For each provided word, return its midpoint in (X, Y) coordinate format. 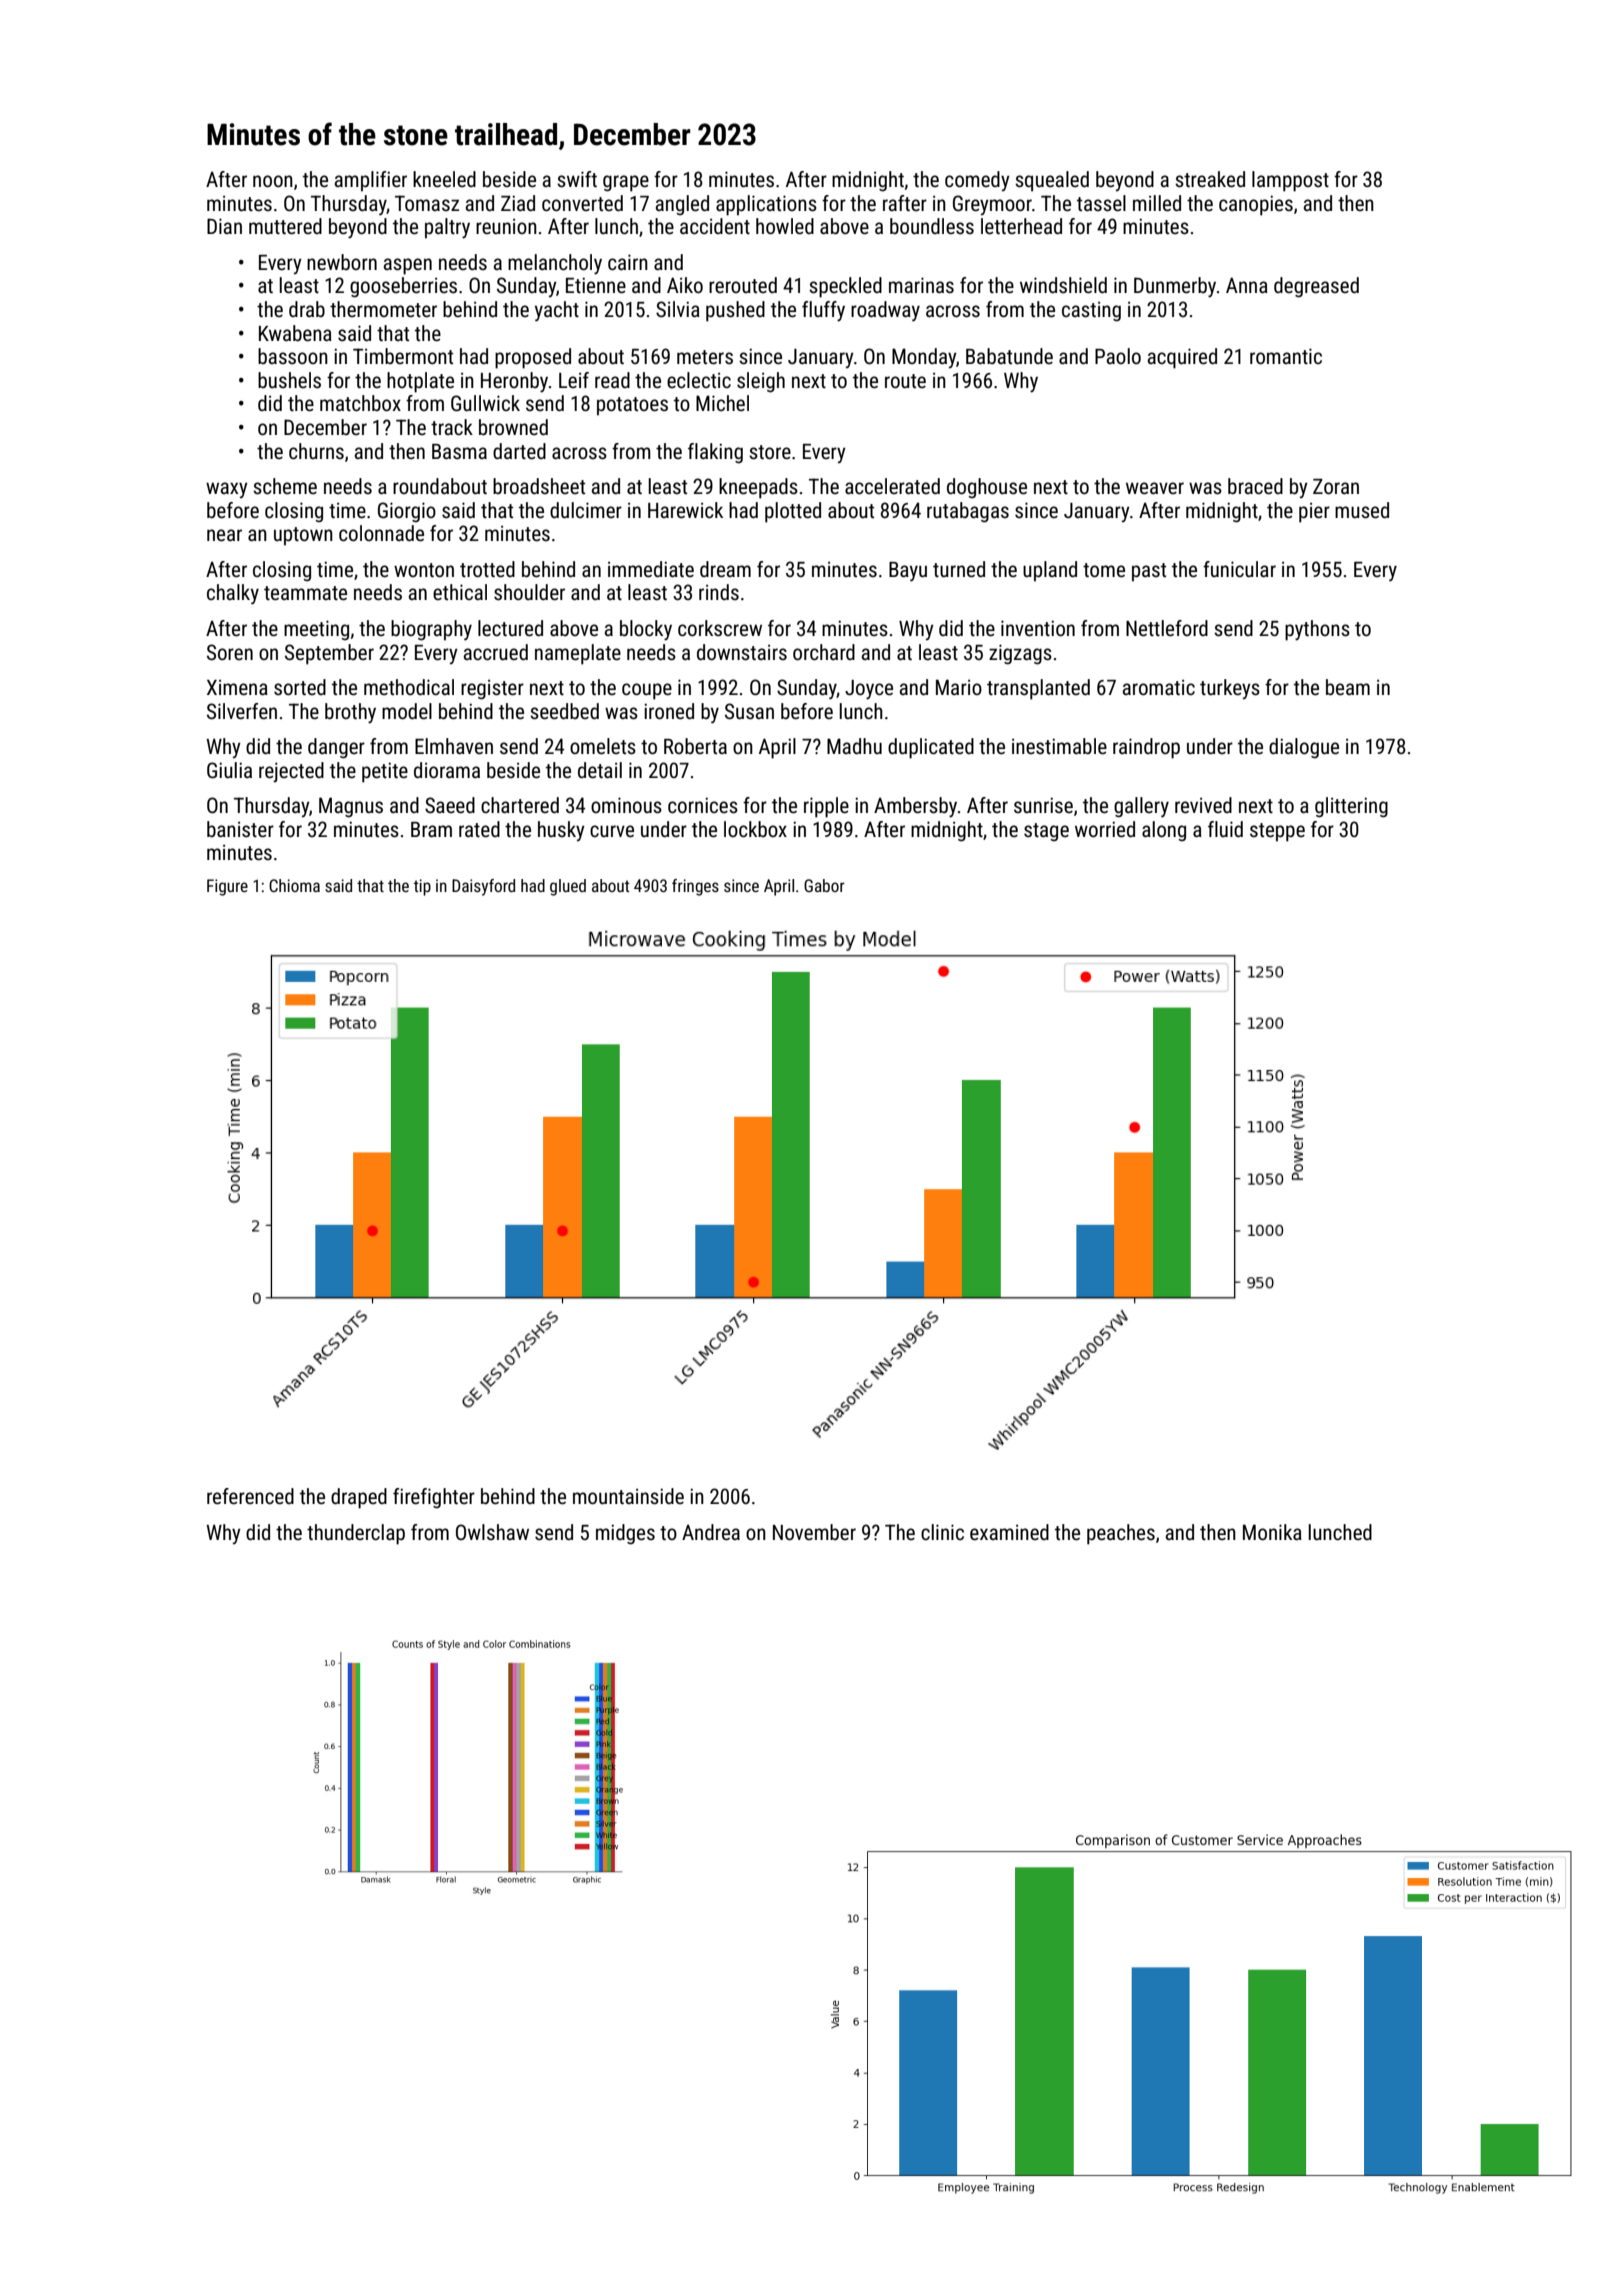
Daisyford (483, 887)
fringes (695, 887)
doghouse (987, 488)
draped (359, 1498)
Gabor (824, 885)
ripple (826, 807)
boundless (932, 226)
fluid (1225, 829)
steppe (1277, 832)
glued (568, 887)
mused (1362, 510)
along (1164, 831)
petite (385, 772)
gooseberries (403, 287)
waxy (227, 490)
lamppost (1290, 181)
